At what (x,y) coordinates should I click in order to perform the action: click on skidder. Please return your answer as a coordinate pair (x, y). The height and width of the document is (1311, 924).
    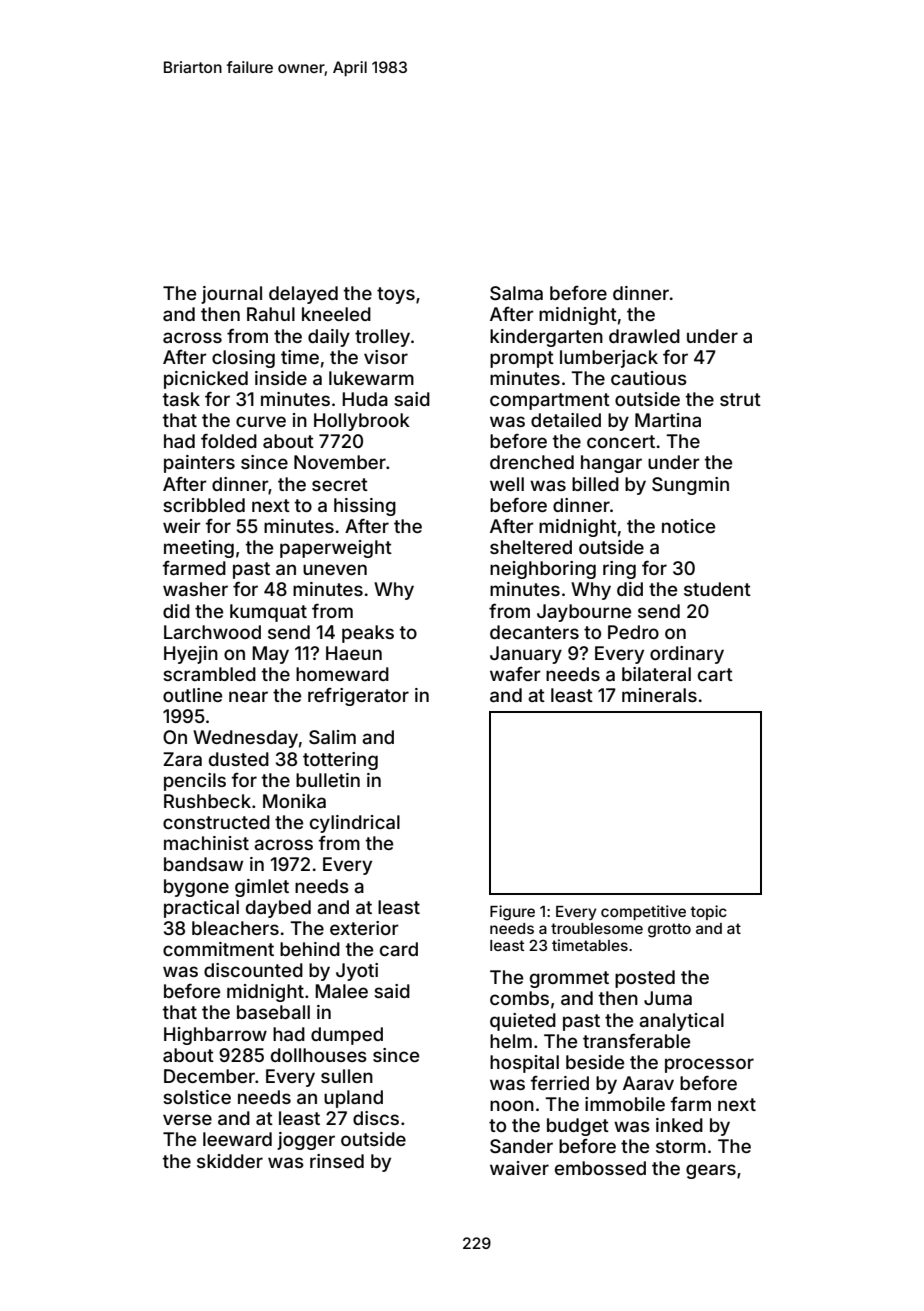
    Looking at the image, I should click on (230, 1161).
